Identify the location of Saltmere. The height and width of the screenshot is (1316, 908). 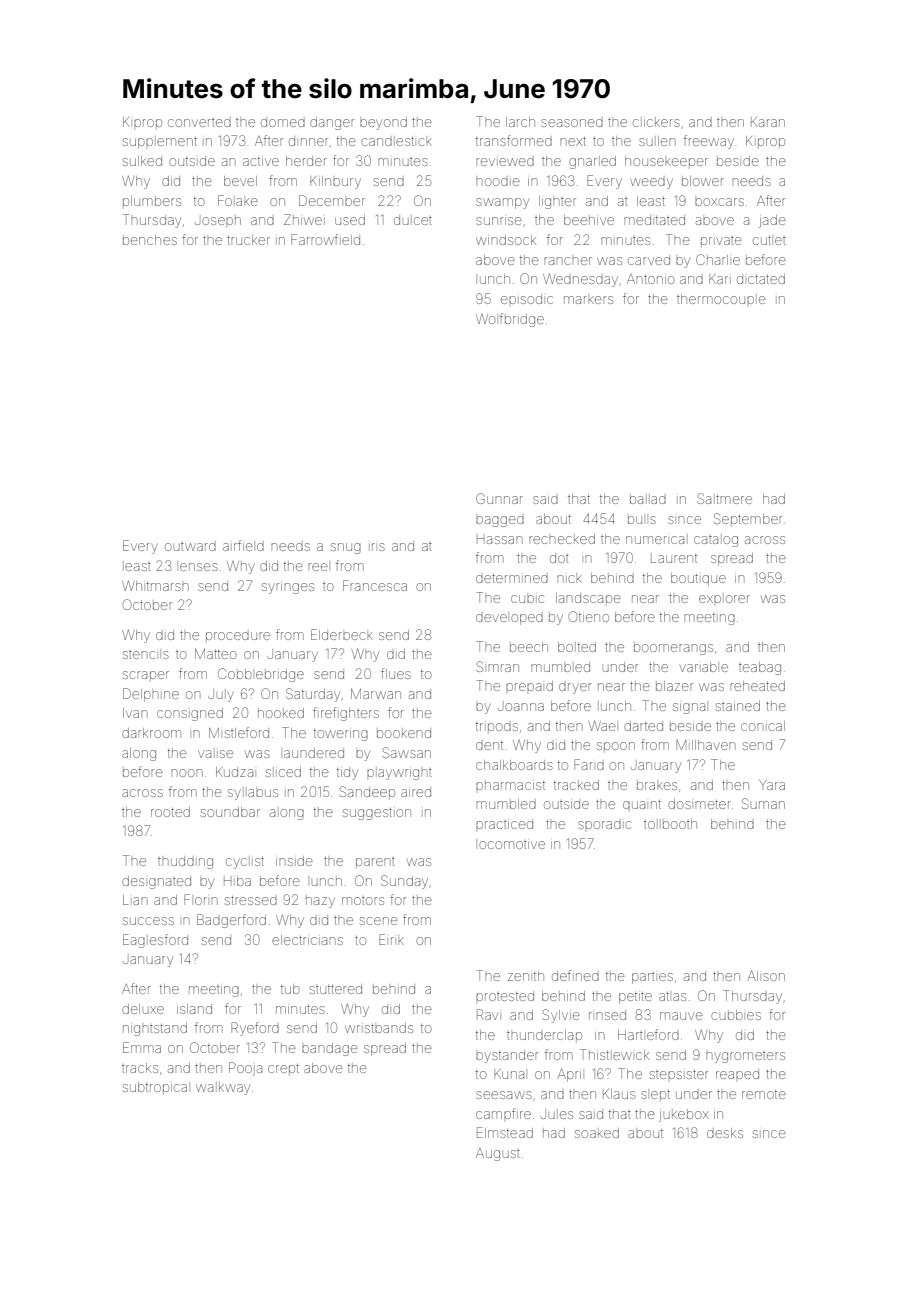
(724, 498).
